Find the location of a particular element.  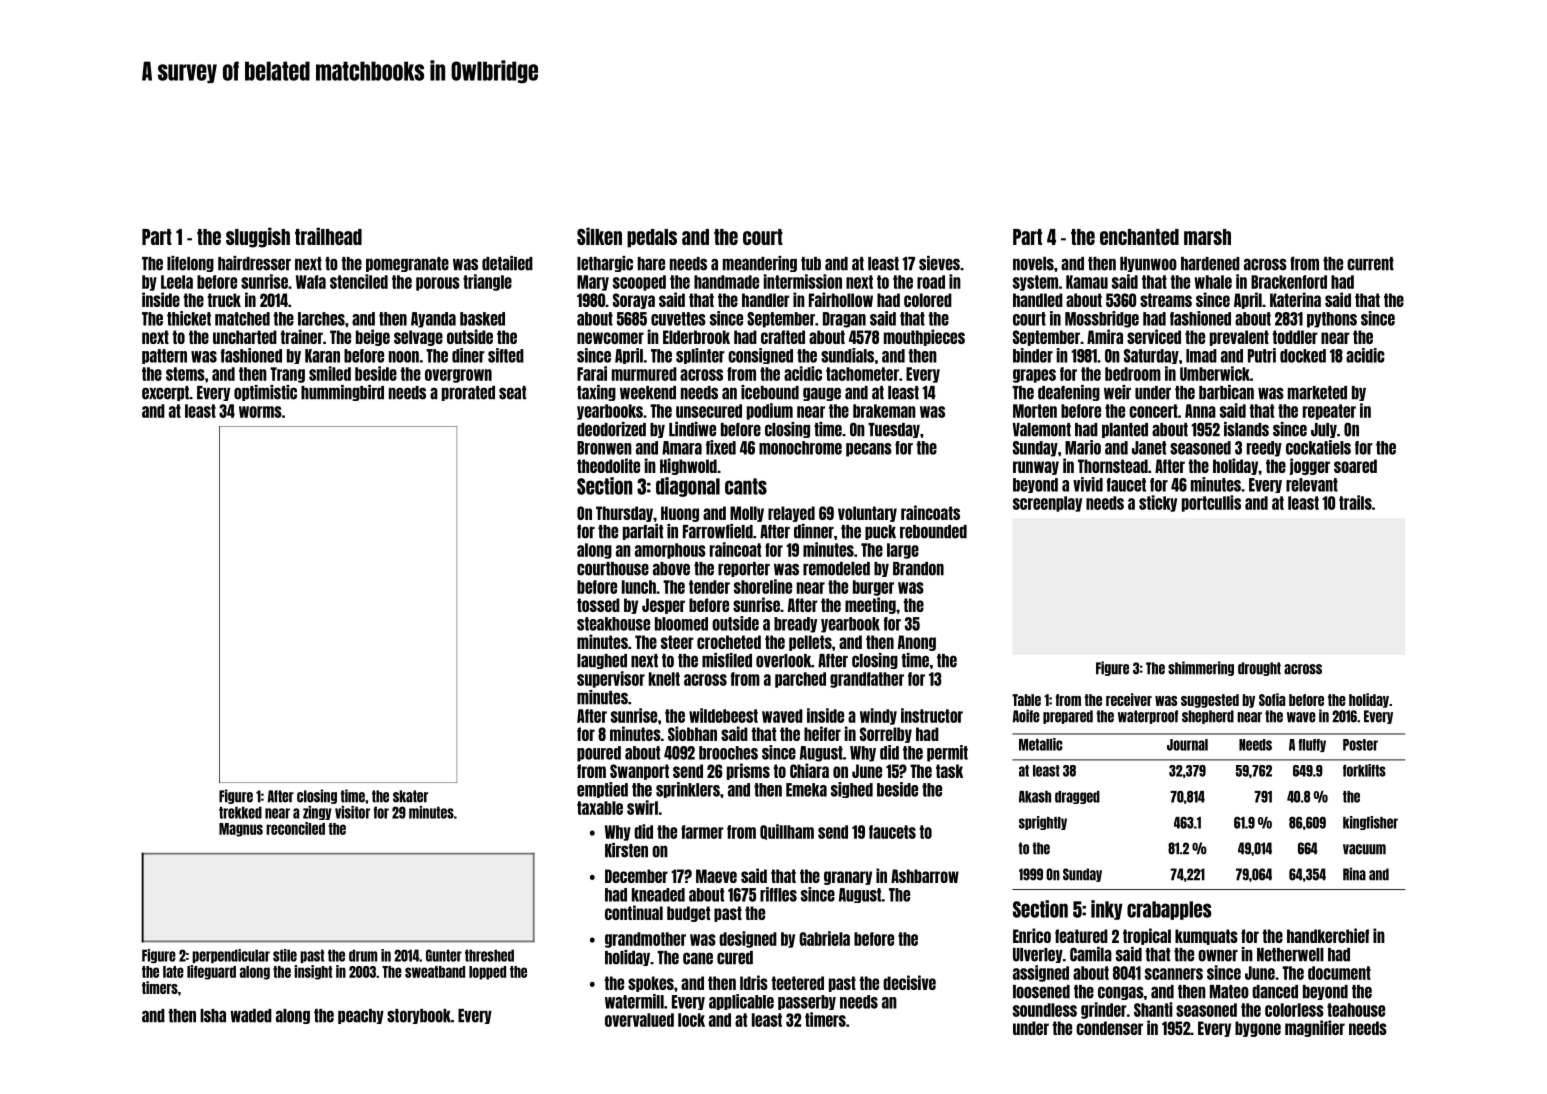

Wafa is located at coordinates (311, 282).
